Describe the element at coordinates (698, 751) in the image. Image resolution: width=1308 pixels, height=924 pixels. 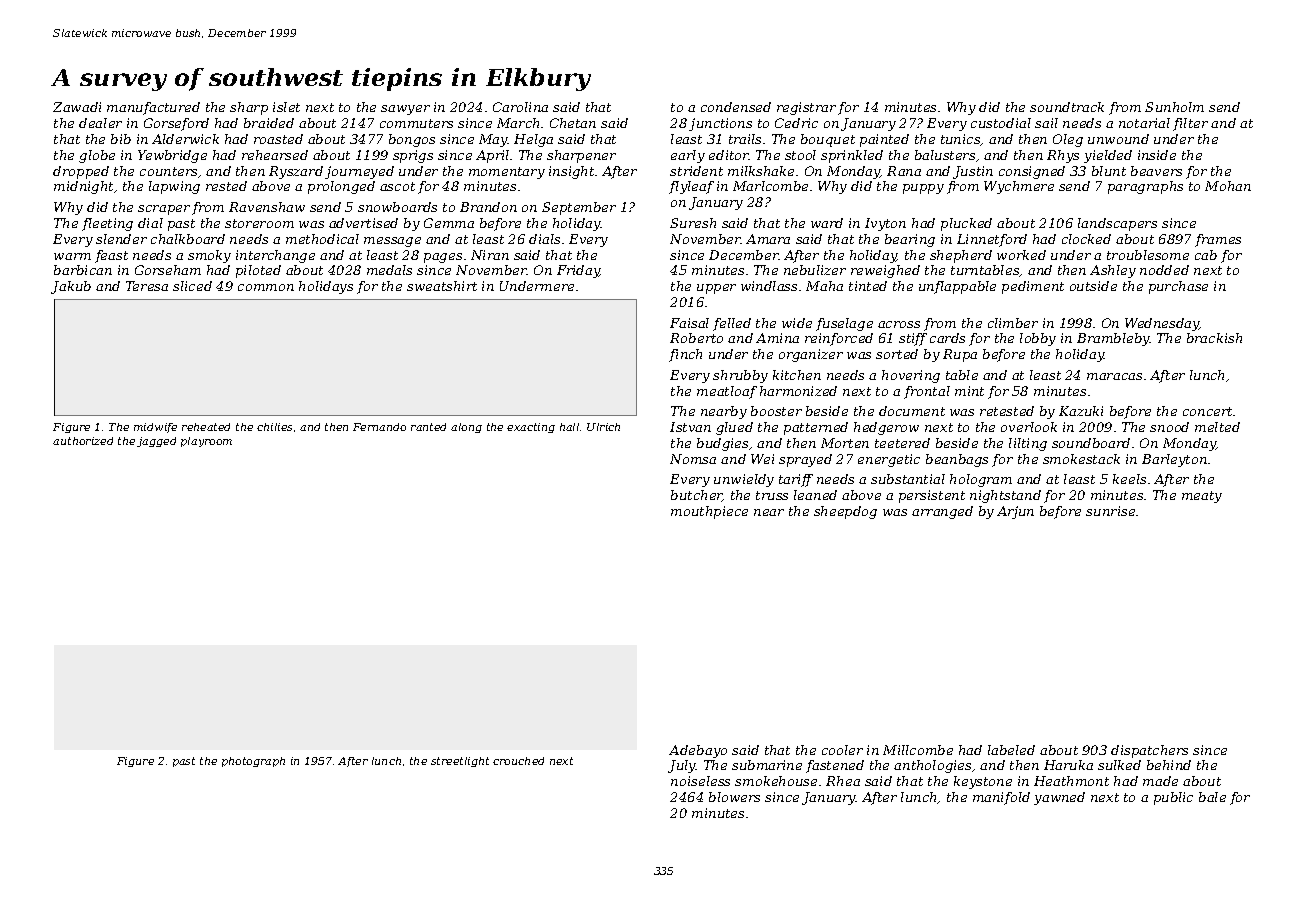
I see `Adebayo` at that location.
